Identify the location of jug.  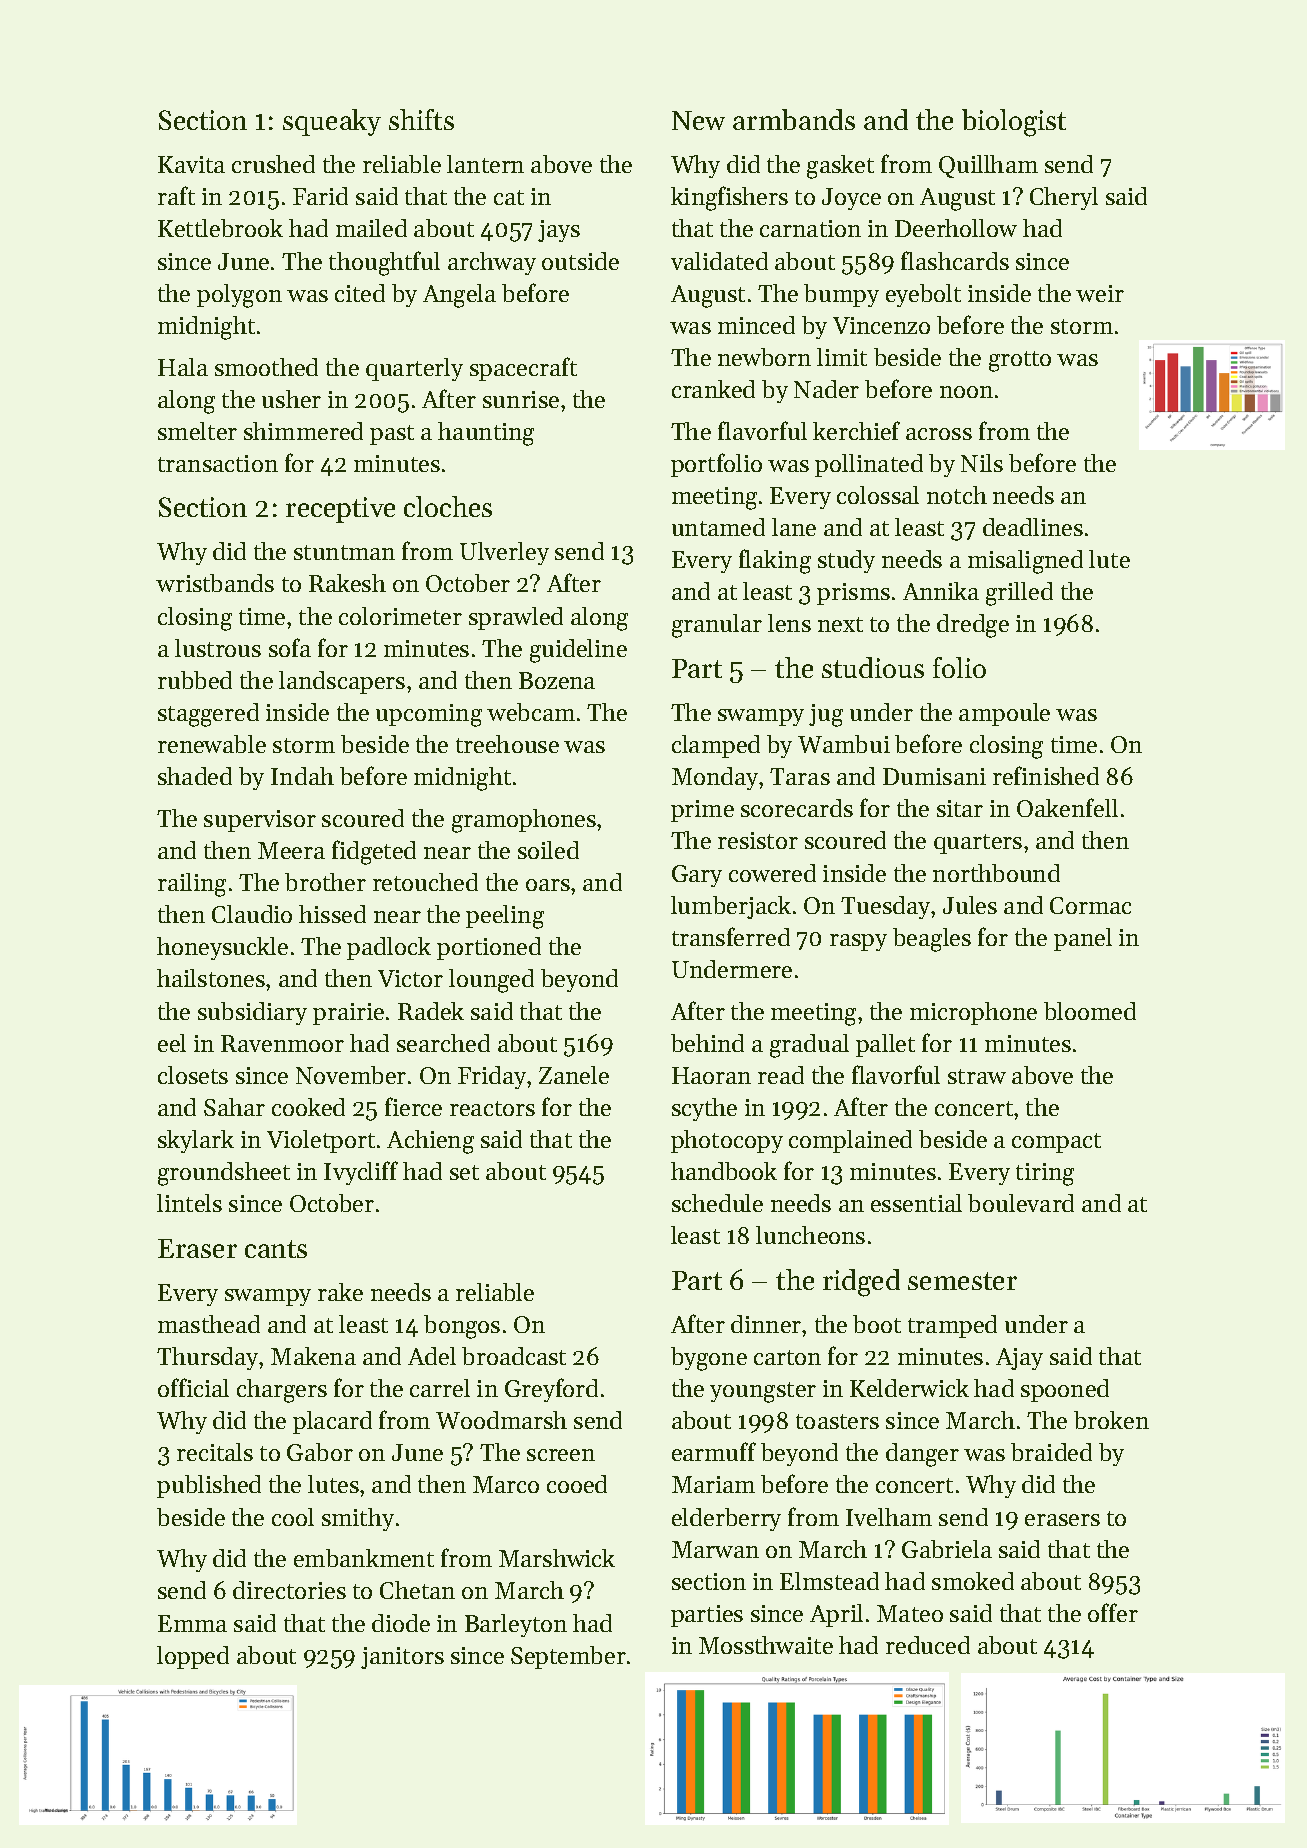
(826, 715).
